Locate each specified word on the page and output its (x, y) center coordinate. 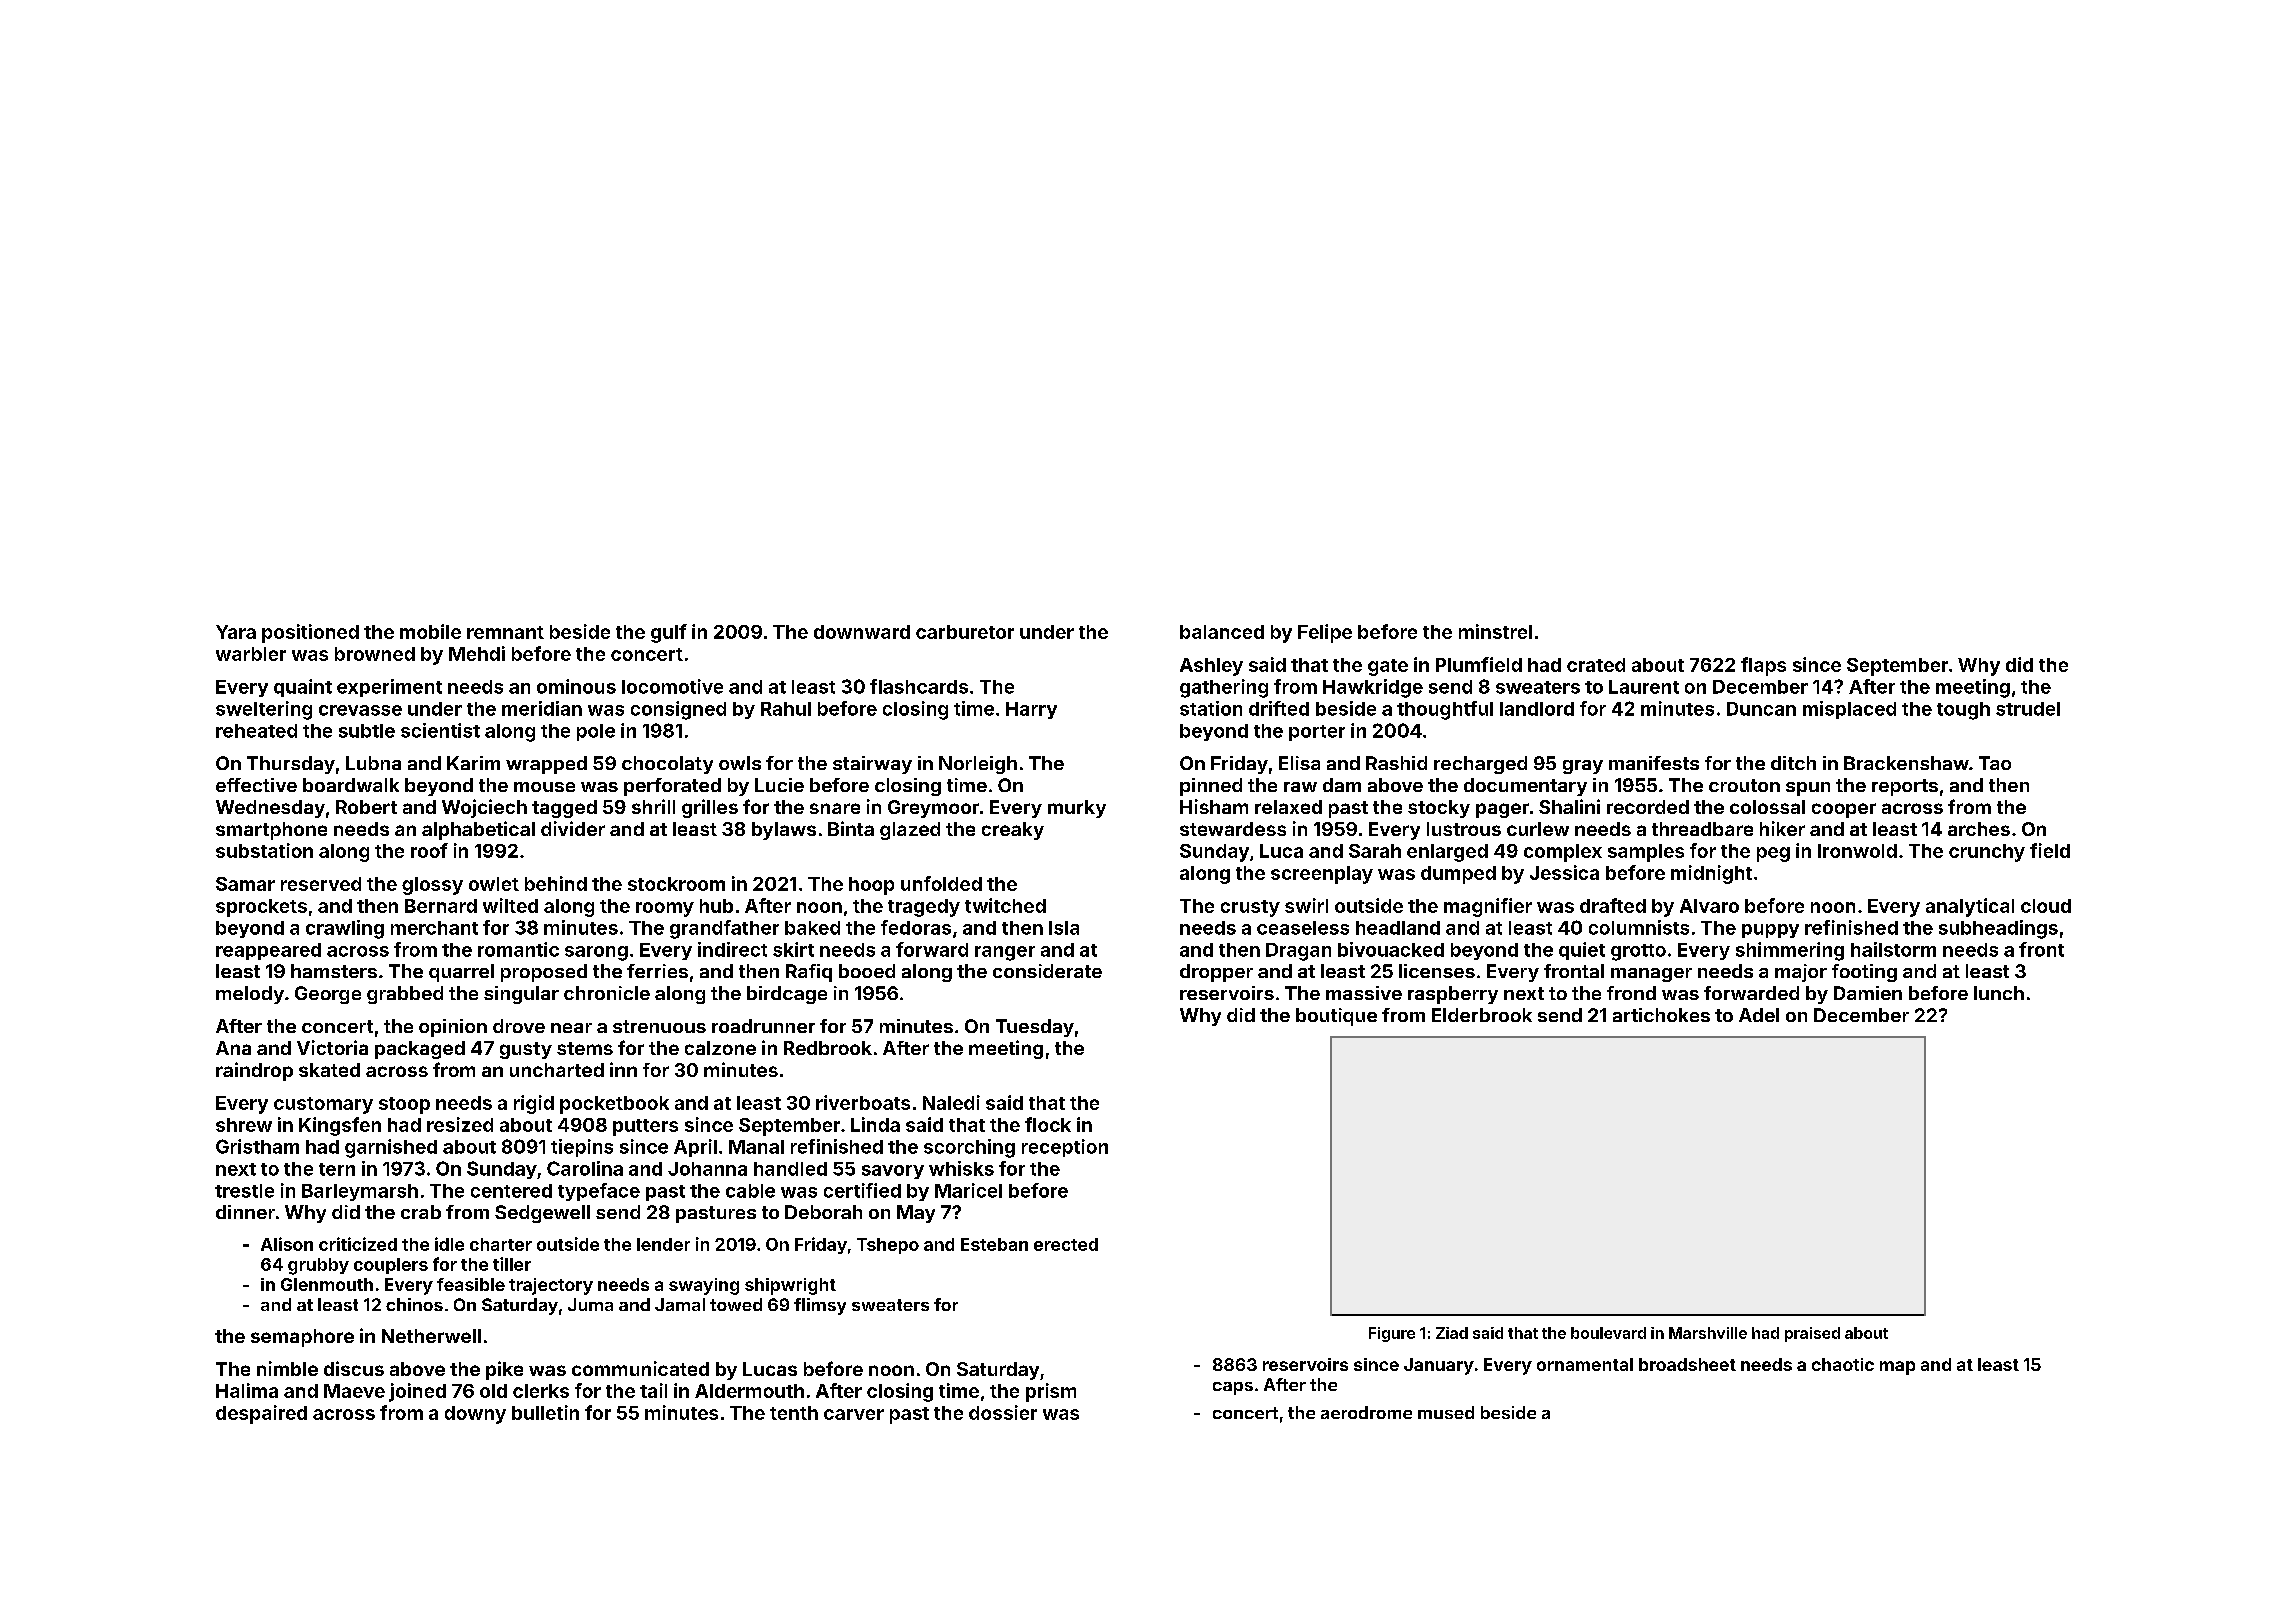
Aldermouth (749, 1391)
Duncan (1761, 709)
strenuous (659, 1026)
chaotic (1843, 1364)
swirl (1306, 905)
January (1439, 1366)
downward (862, 632)
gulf (669, 633)
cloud (2046, 906)
